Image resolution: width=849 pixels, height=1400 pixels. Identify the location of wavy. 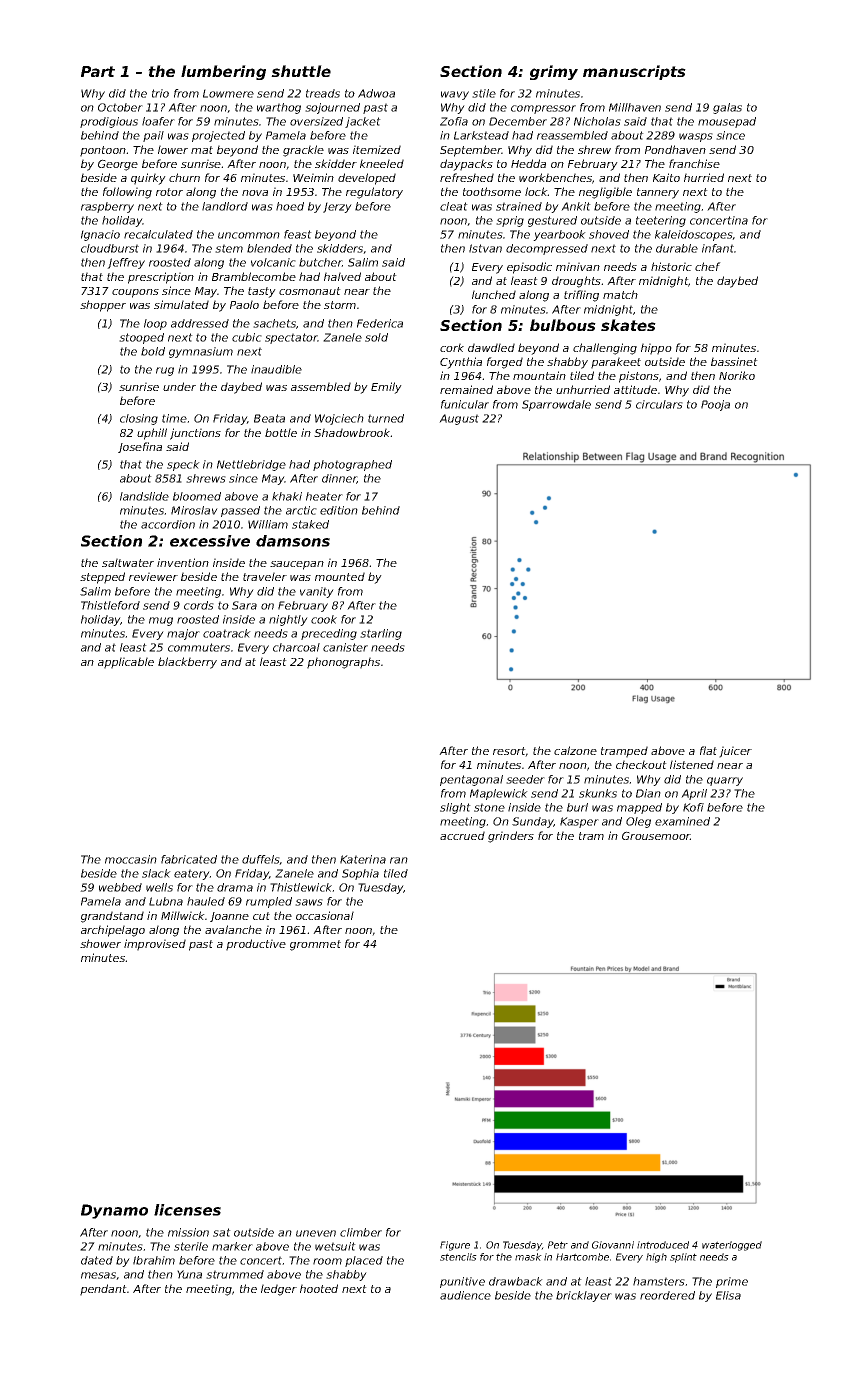
(455, 95).
